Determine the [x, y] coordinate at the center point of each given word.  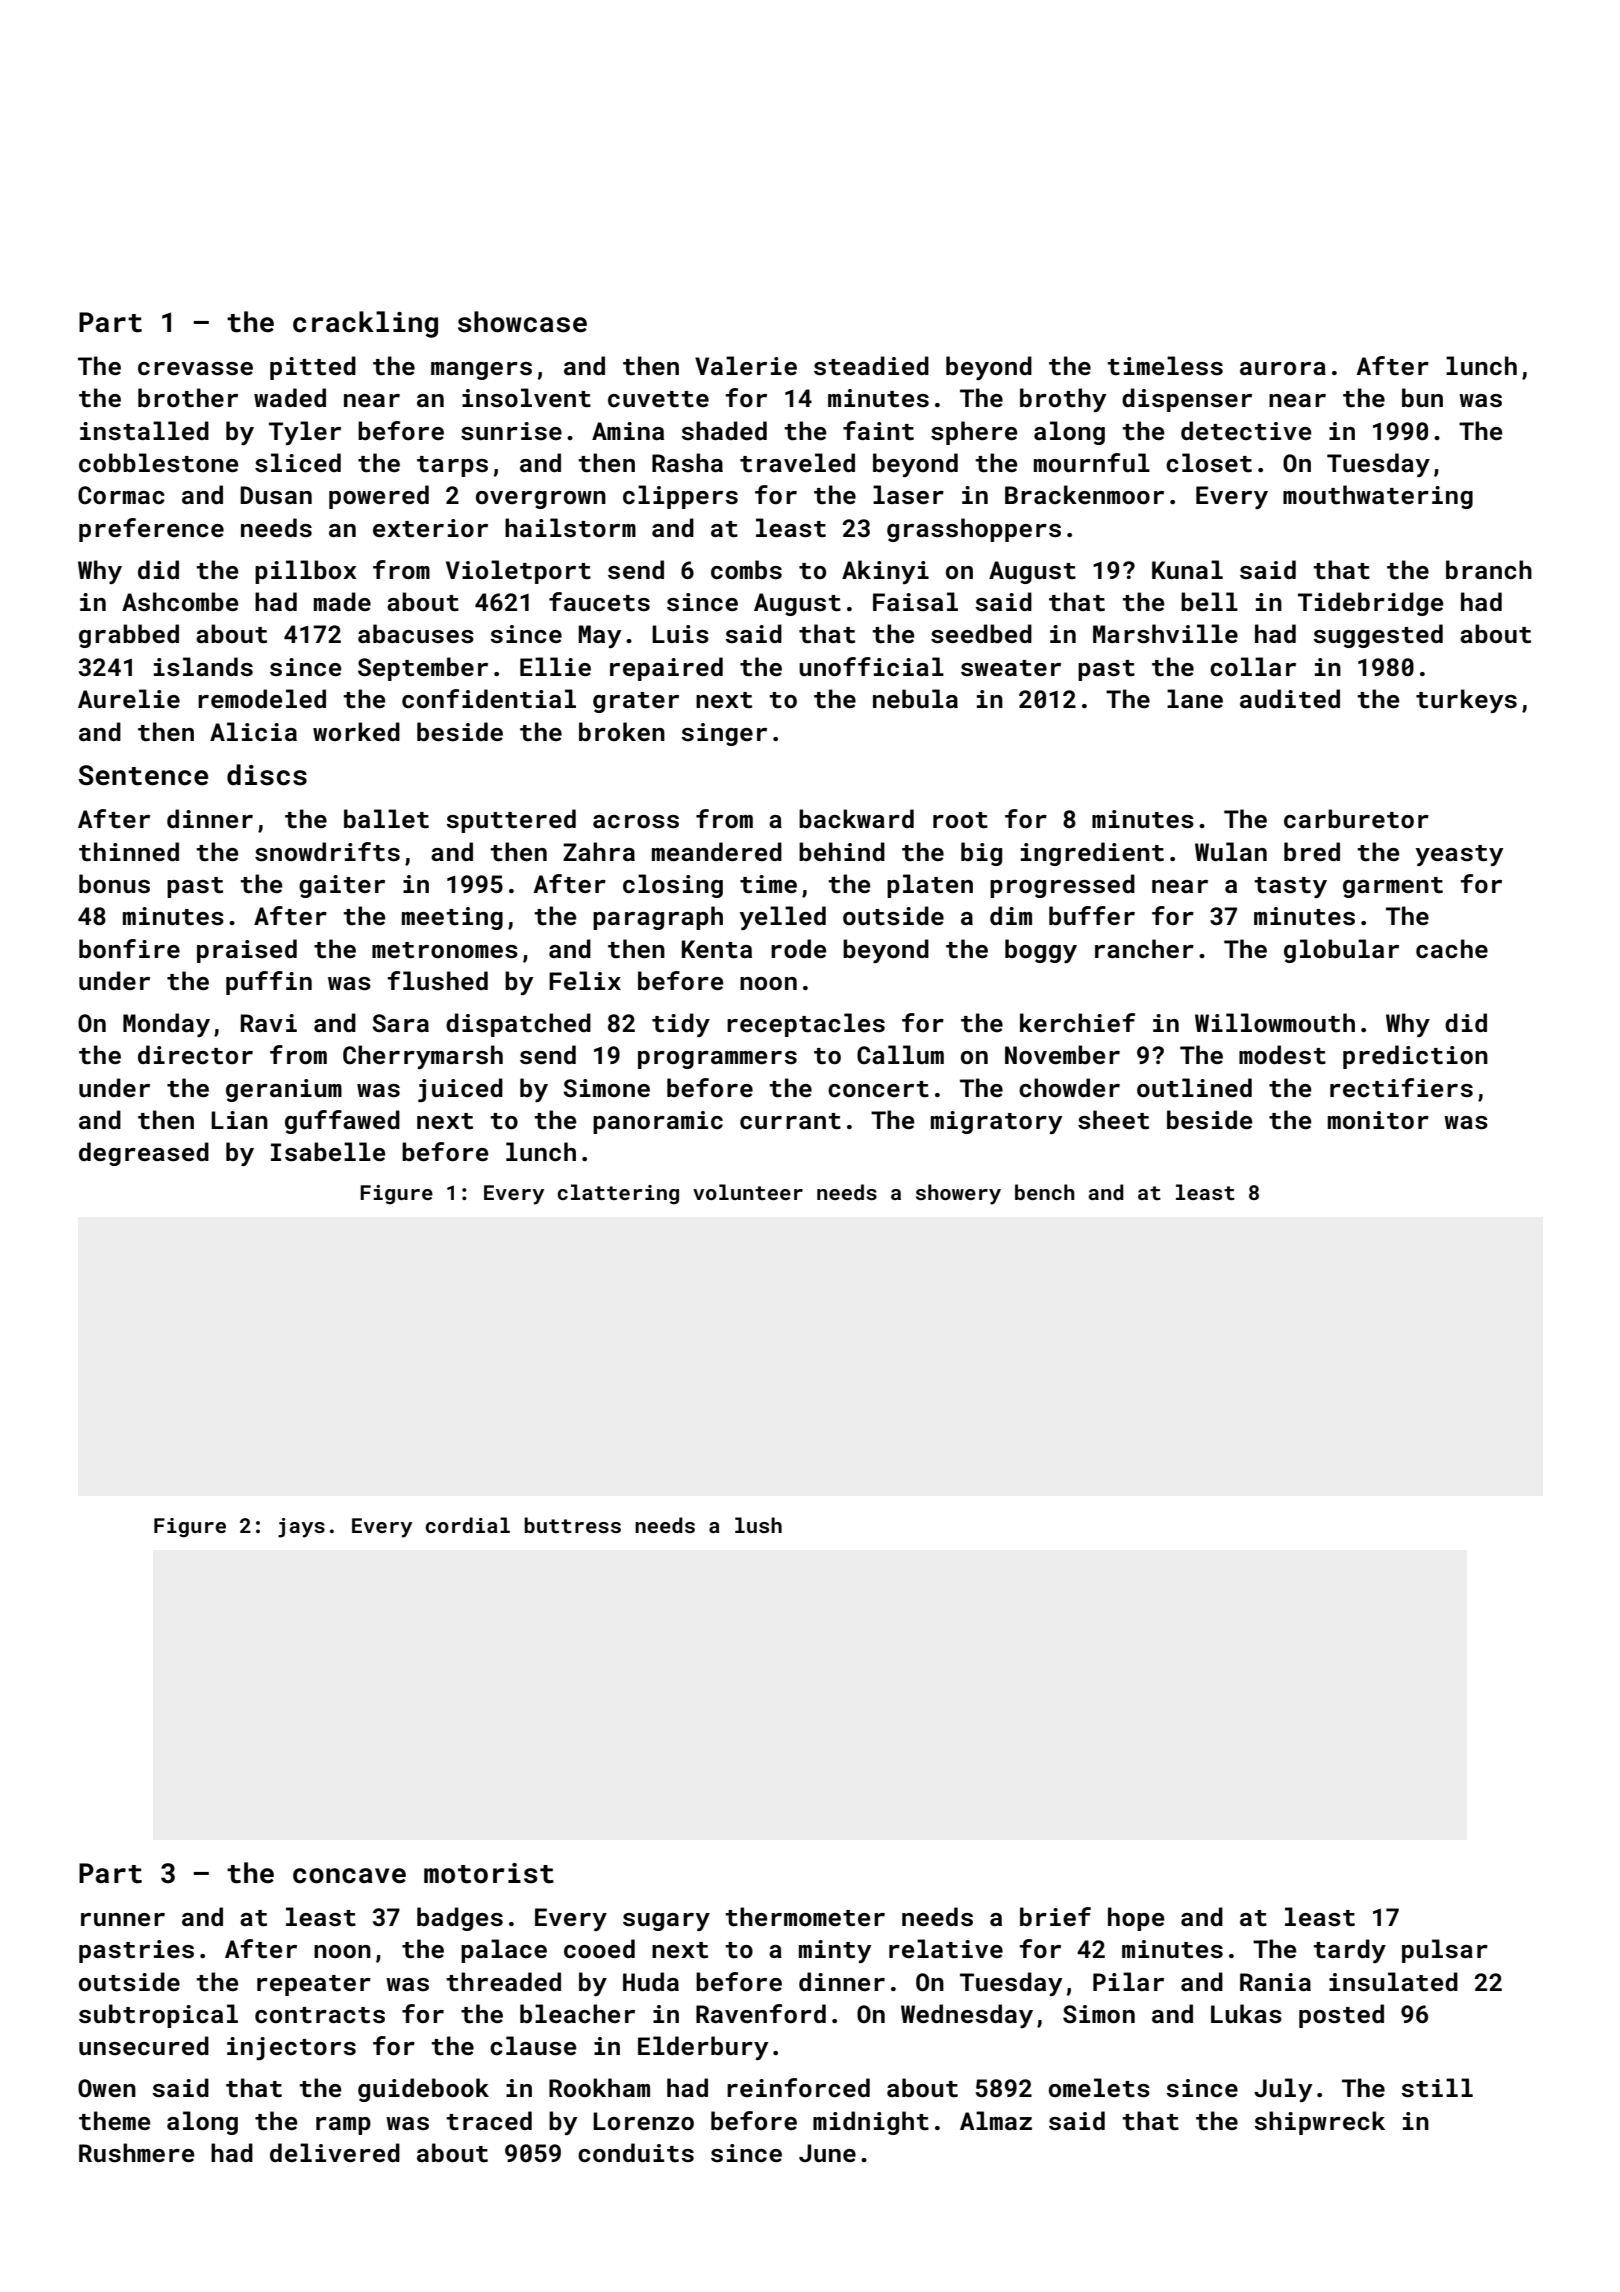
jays [301, 1528]
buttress [572, 1525]
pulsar [1445, 1951]
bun [1422, 397]
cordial [467, 1525]
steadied [871, 366]
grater [636, 702]
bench [1045, 1192]
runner [123, 1919]
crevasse [195, 369]
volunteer [748, 1192]
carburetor [1356, 819]
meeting [452, 918]
